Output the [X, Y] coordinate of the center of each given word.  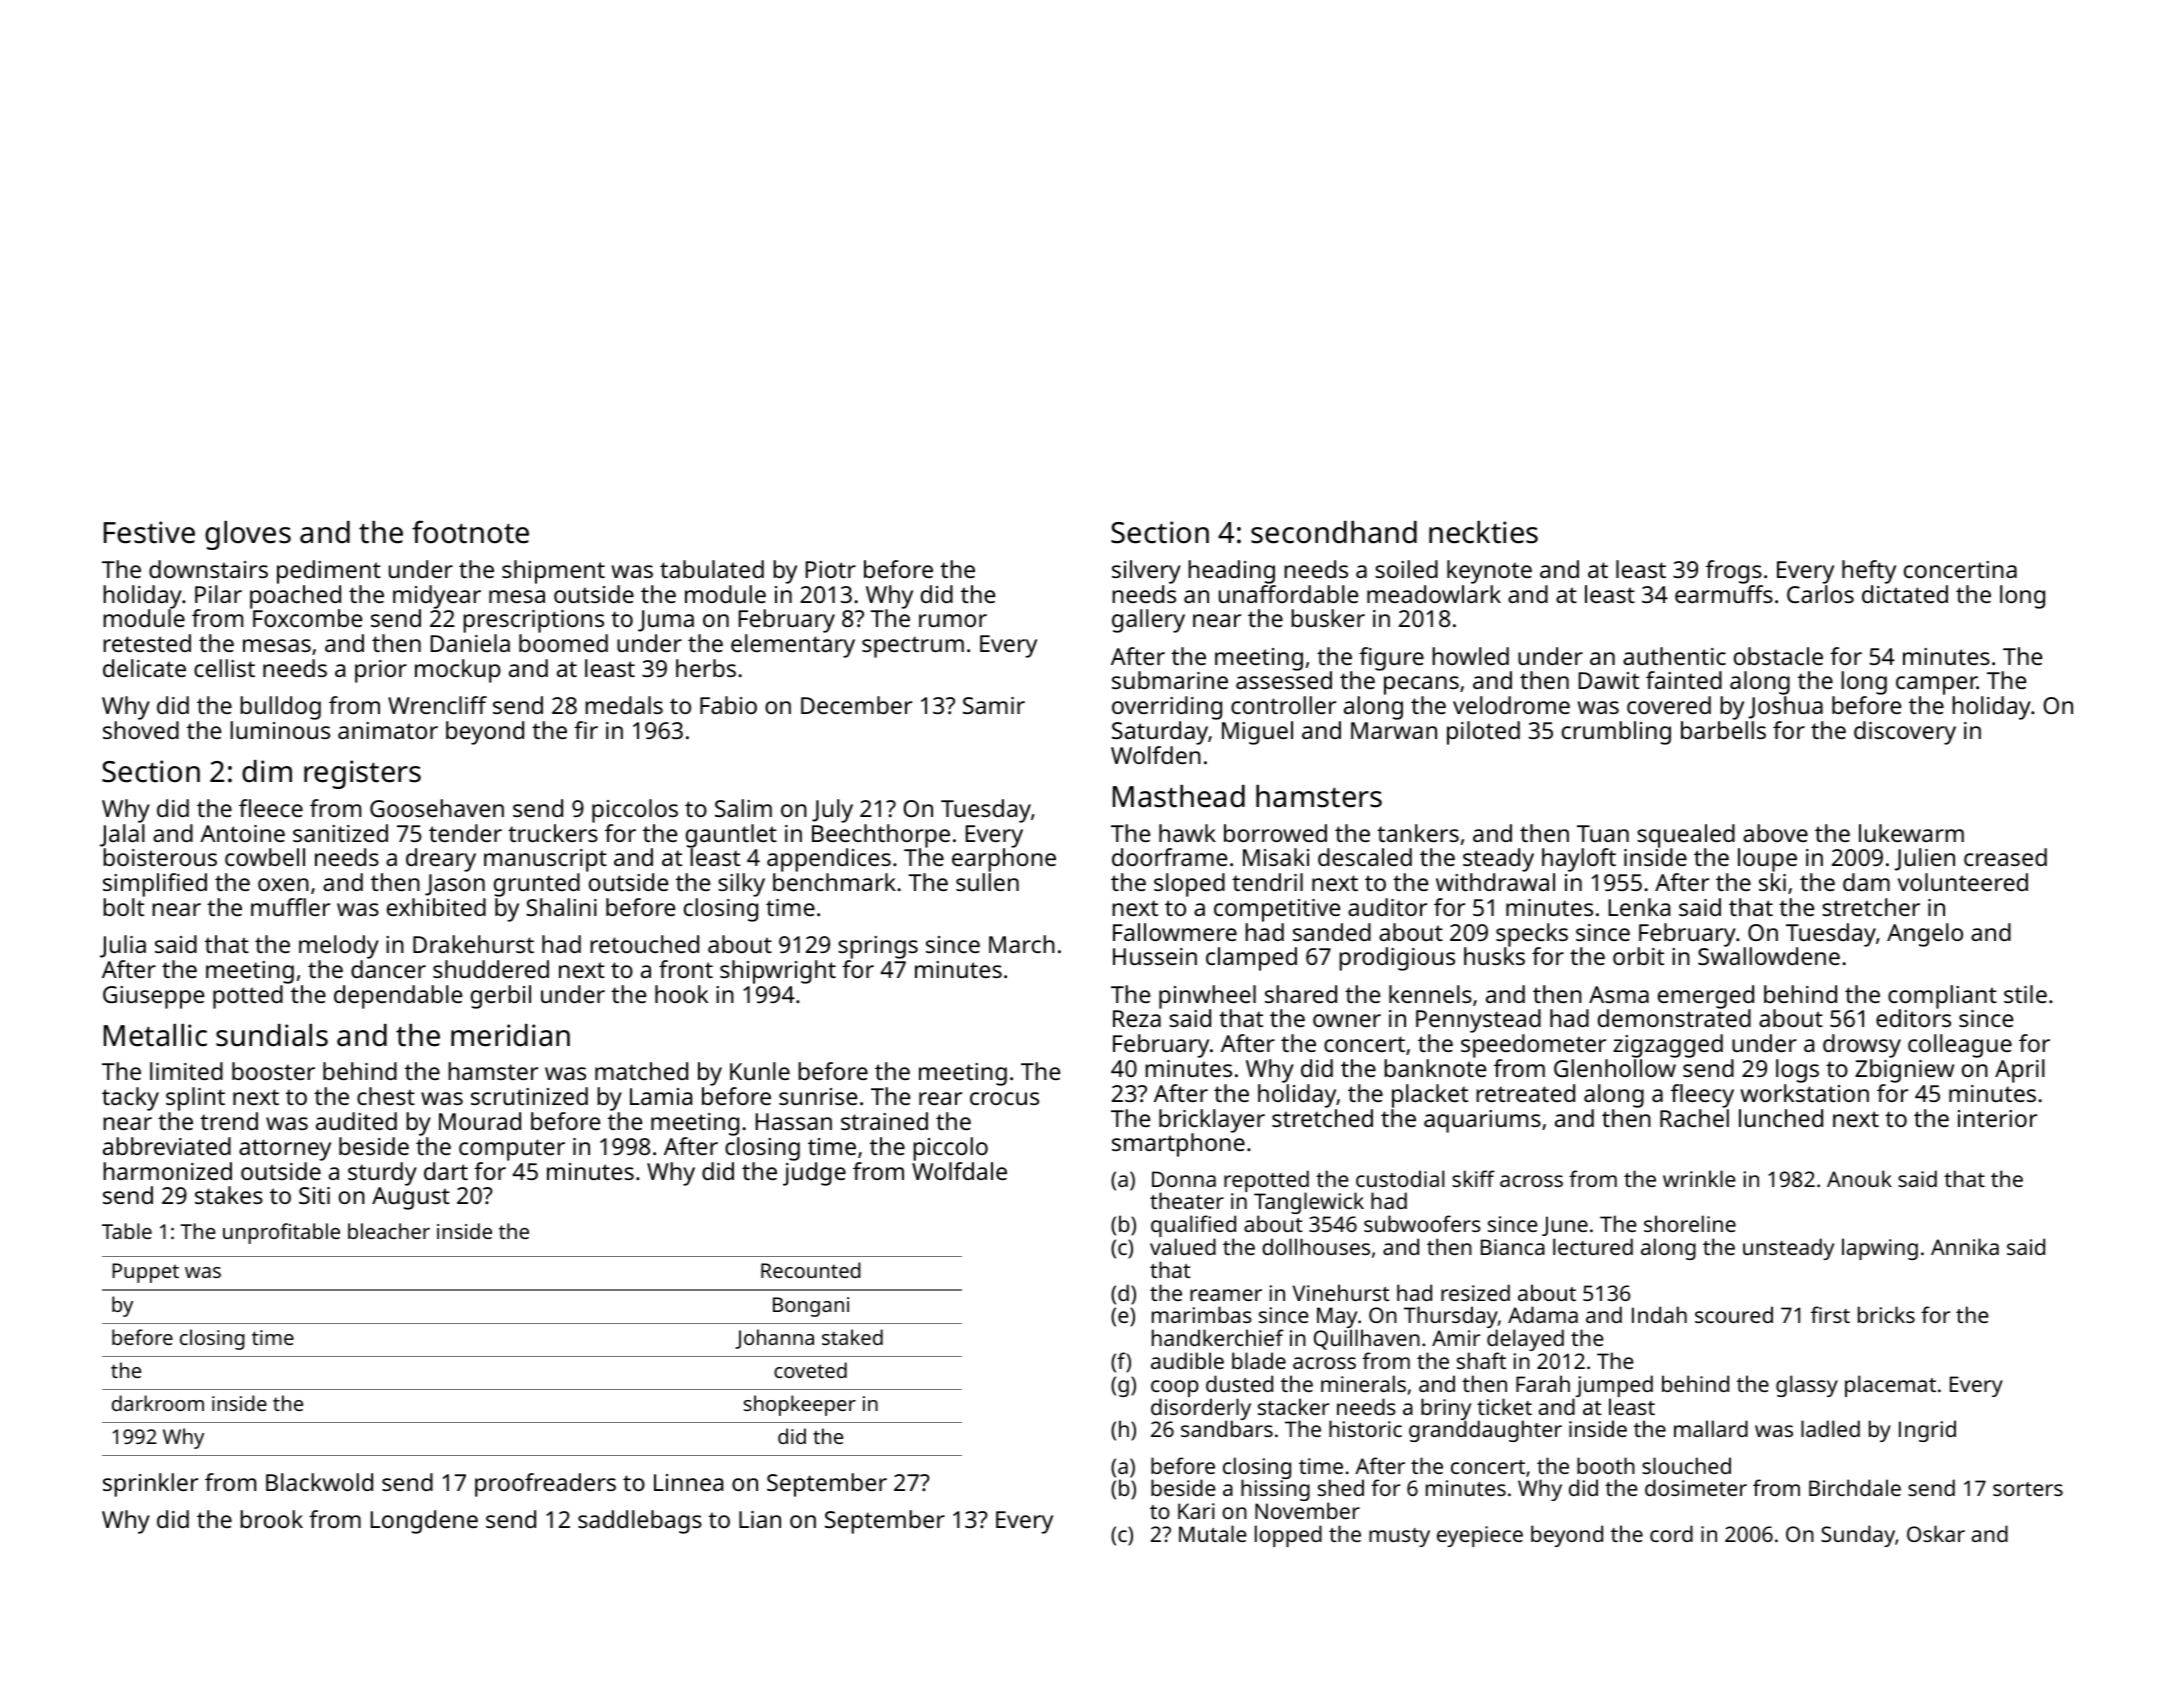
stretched [1322, 1118]
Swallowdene [1769, 956]
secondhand [1334, 532]
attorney [285, 1150]
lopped [1288, 1536]
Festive [149, 532]
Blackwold [319, 1482]
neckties [1483, 532]
